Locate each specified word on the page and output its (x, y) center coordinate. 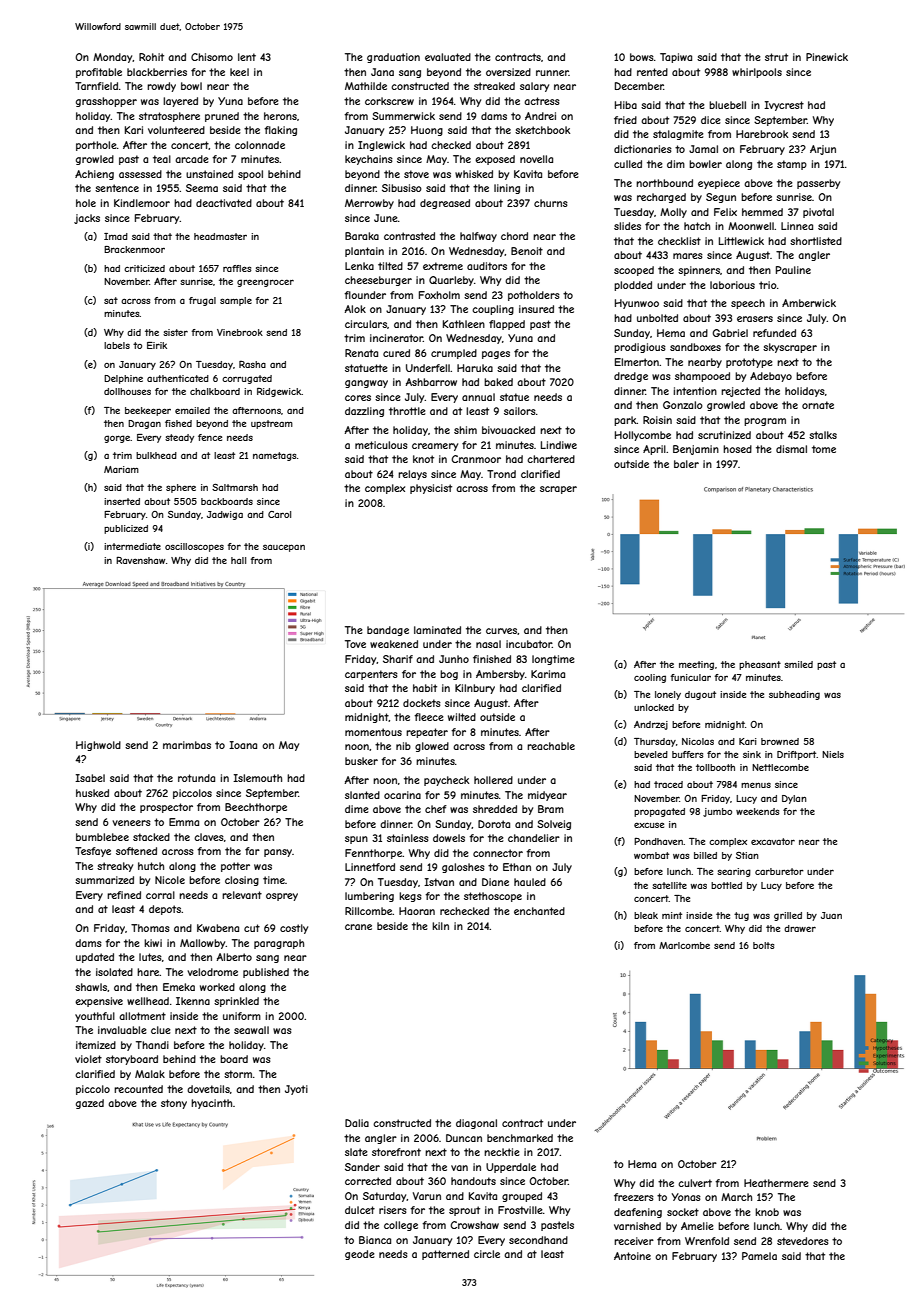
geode (360, 1255)
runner (552, 73)
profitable (99, 73)
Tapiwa (676, 58)
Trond (501, 474)
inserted (122, 501)
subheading (794, 695)
